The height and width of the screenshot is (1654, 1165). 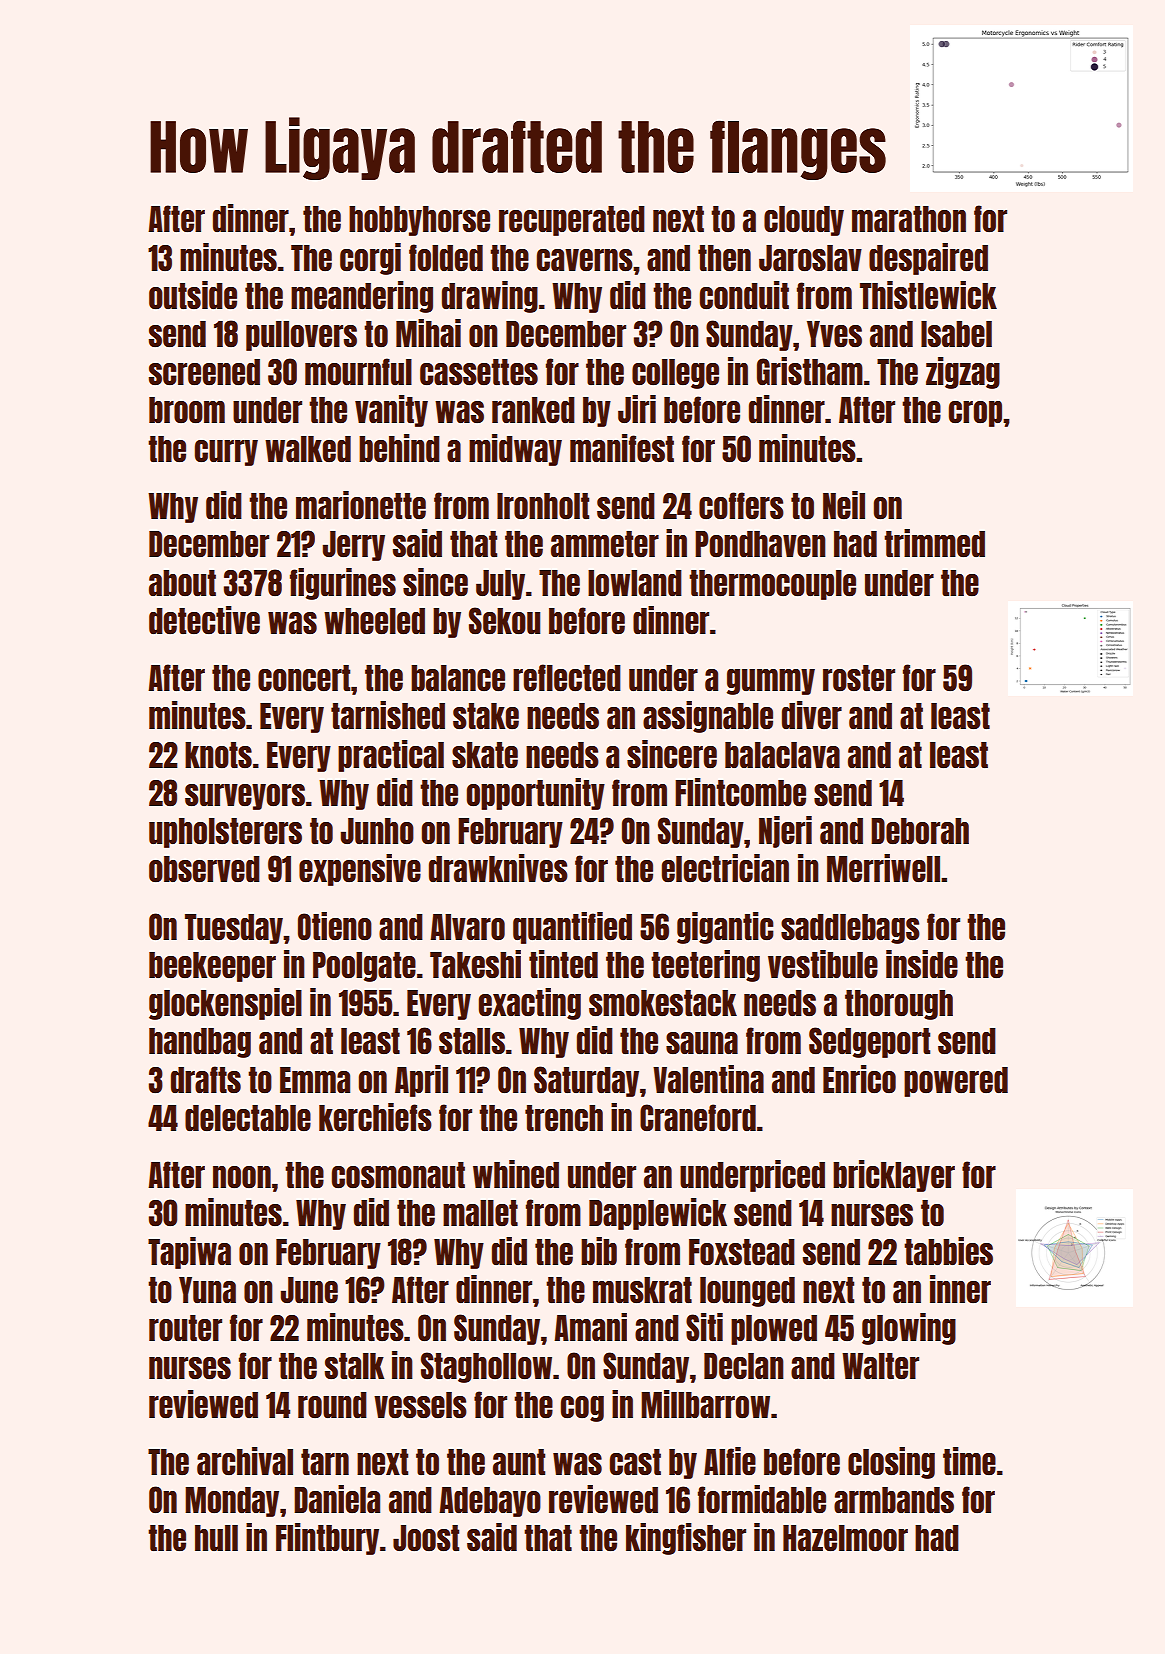 I want to click on mallet, so click(x=480, y=1213).
